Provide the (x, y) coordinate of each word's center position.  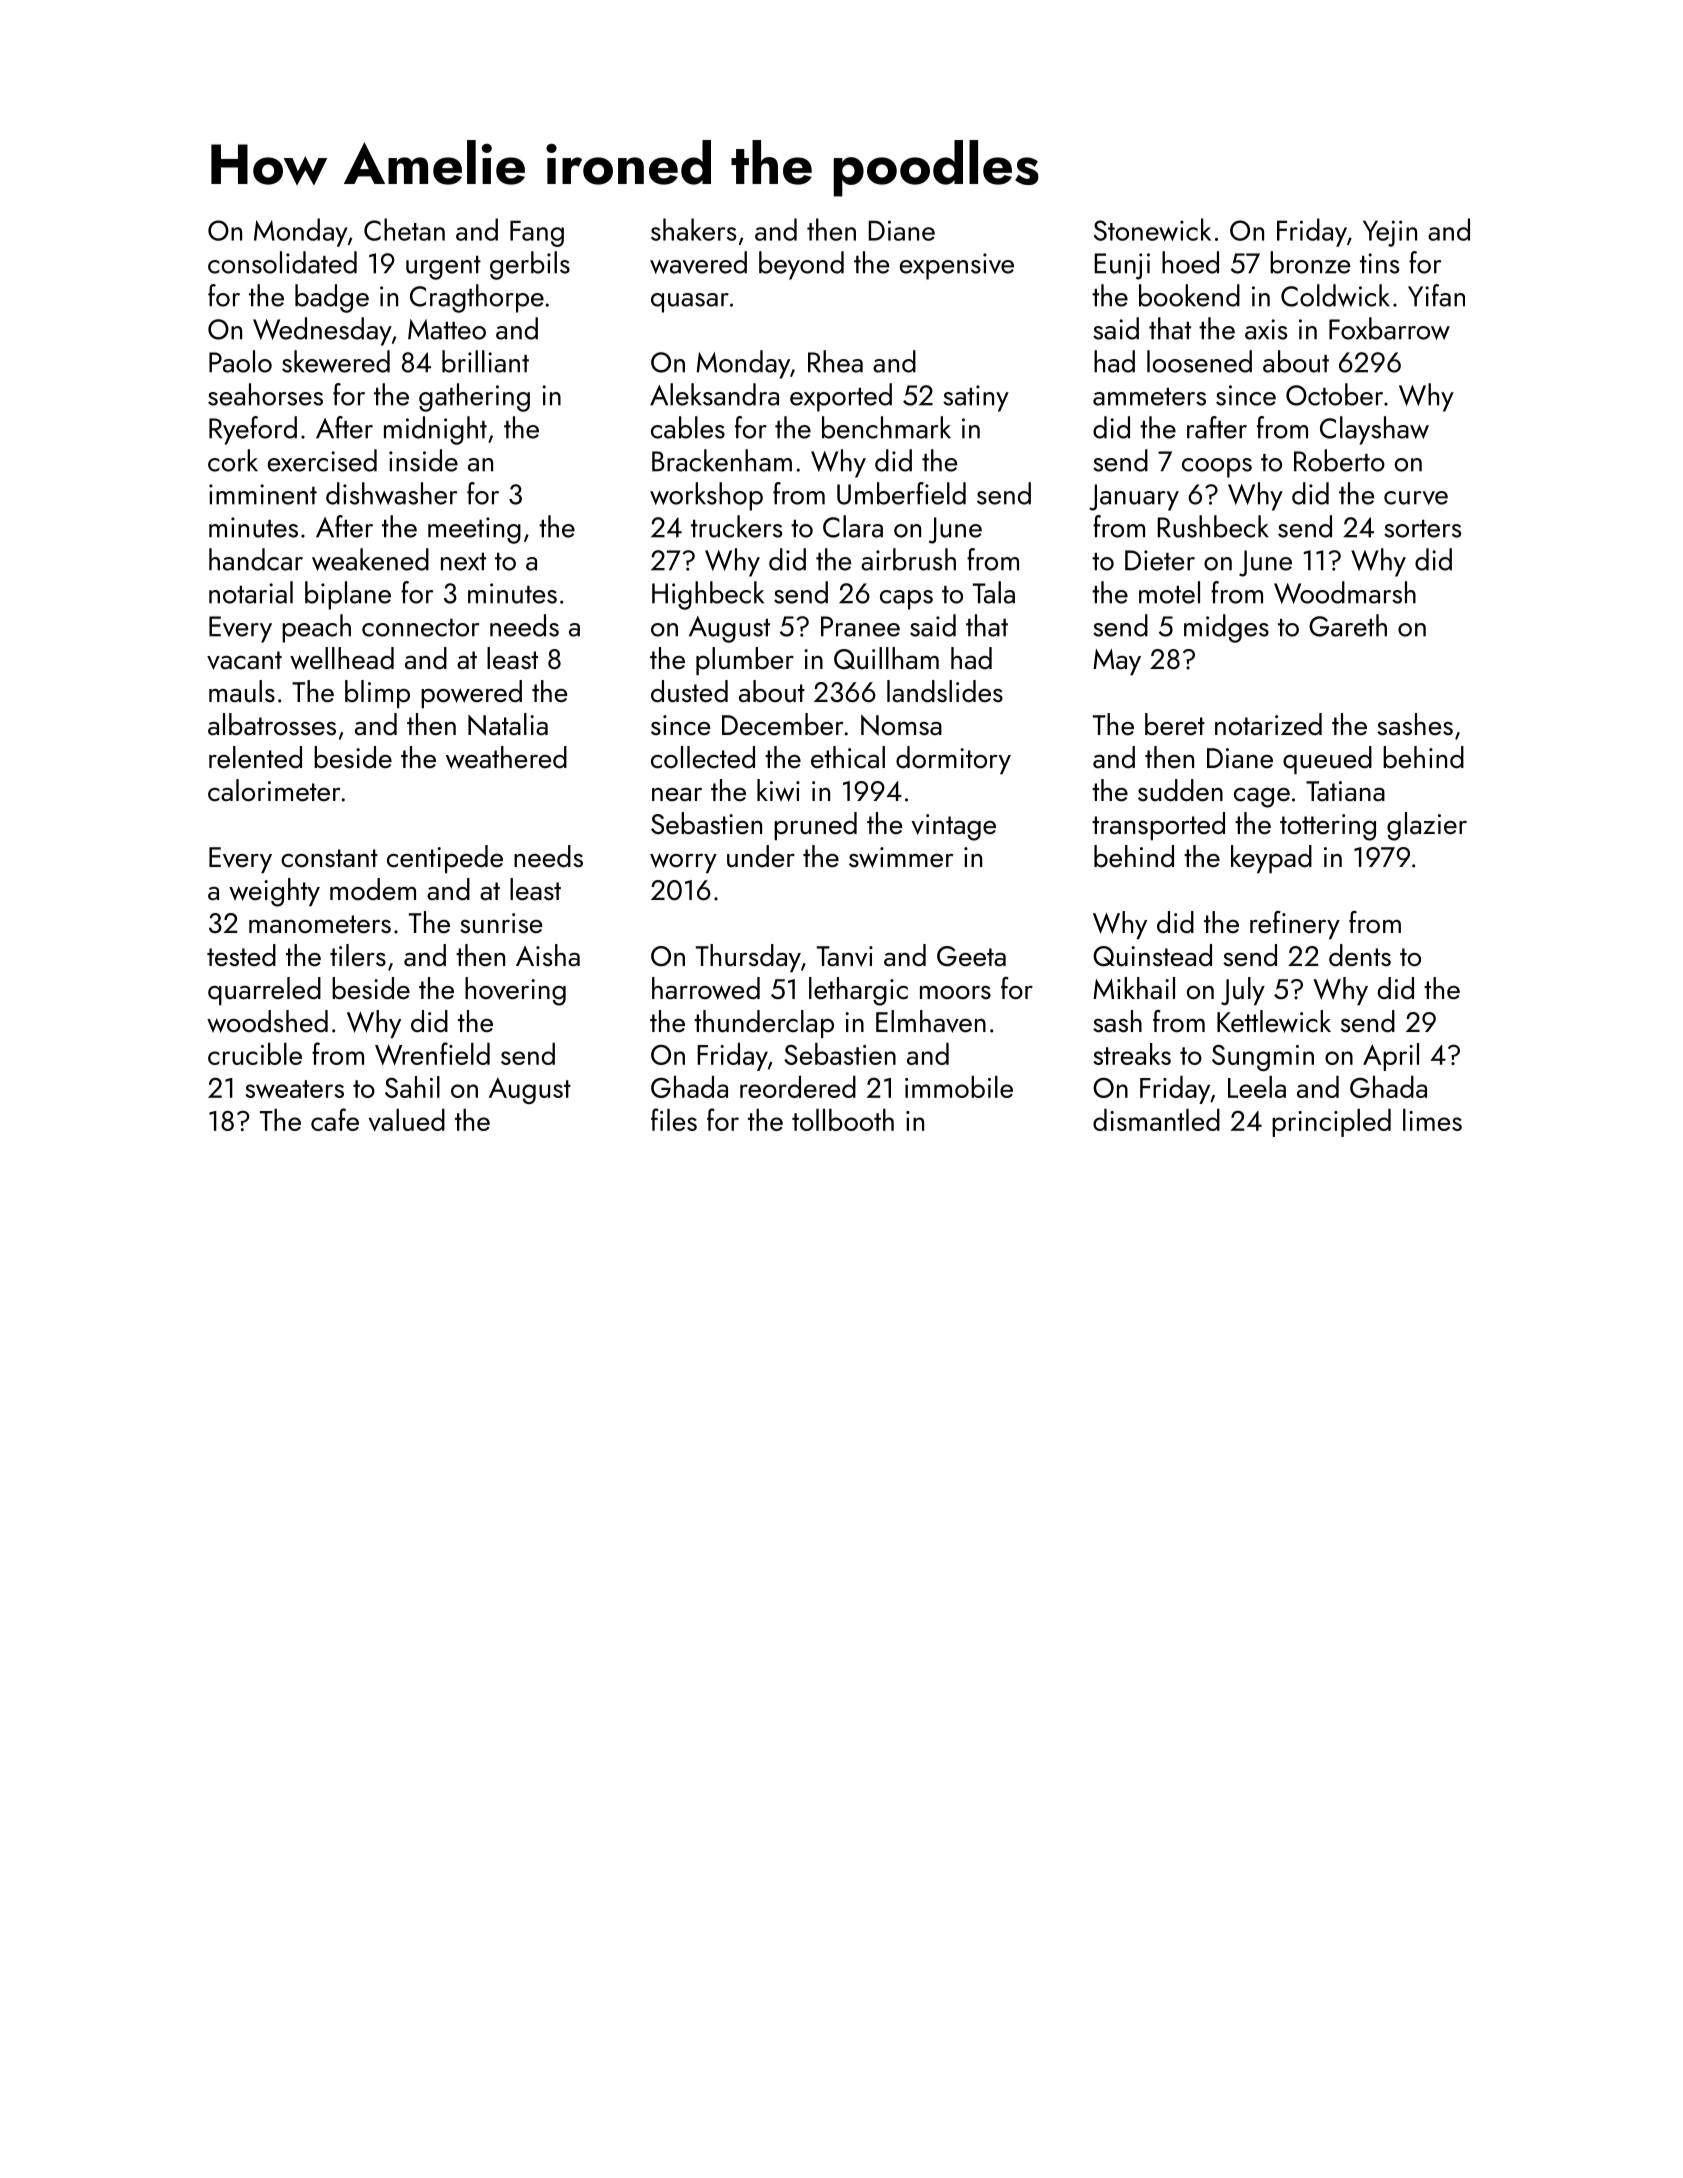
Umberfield (901, 493)
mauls (242, 691)
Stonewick (1152, 229)
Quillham (886, 658)
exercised (322, 460)
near (677, 795)
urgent (443, 268)
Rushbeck (1213, 526)
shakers (693, 229)
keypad (1271, 859)
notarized (1268, 724)
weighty (274, 892)
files (674, 1119)
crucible (255, 1054)
